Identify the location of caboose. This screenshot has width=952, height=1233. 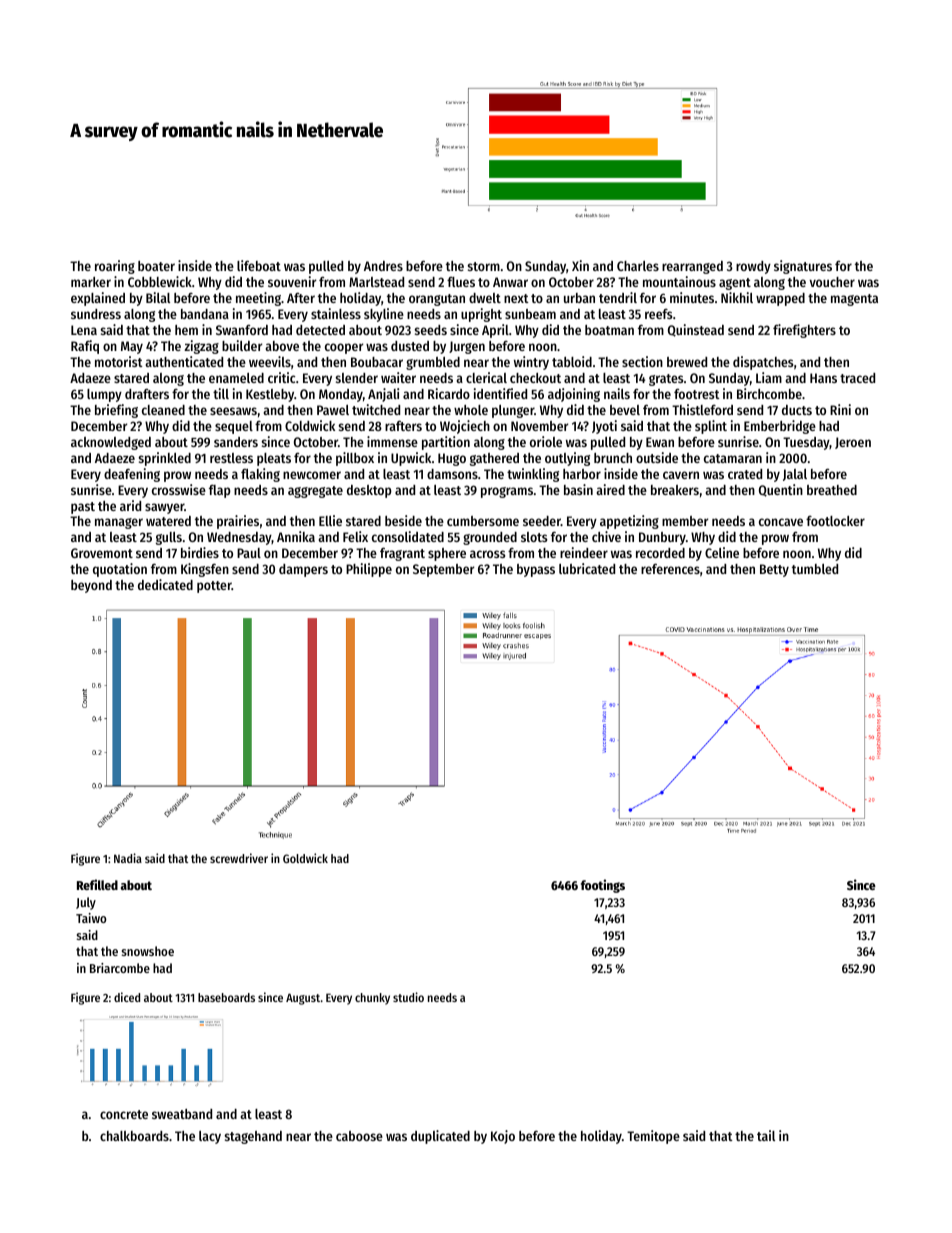
(359, 1136).
